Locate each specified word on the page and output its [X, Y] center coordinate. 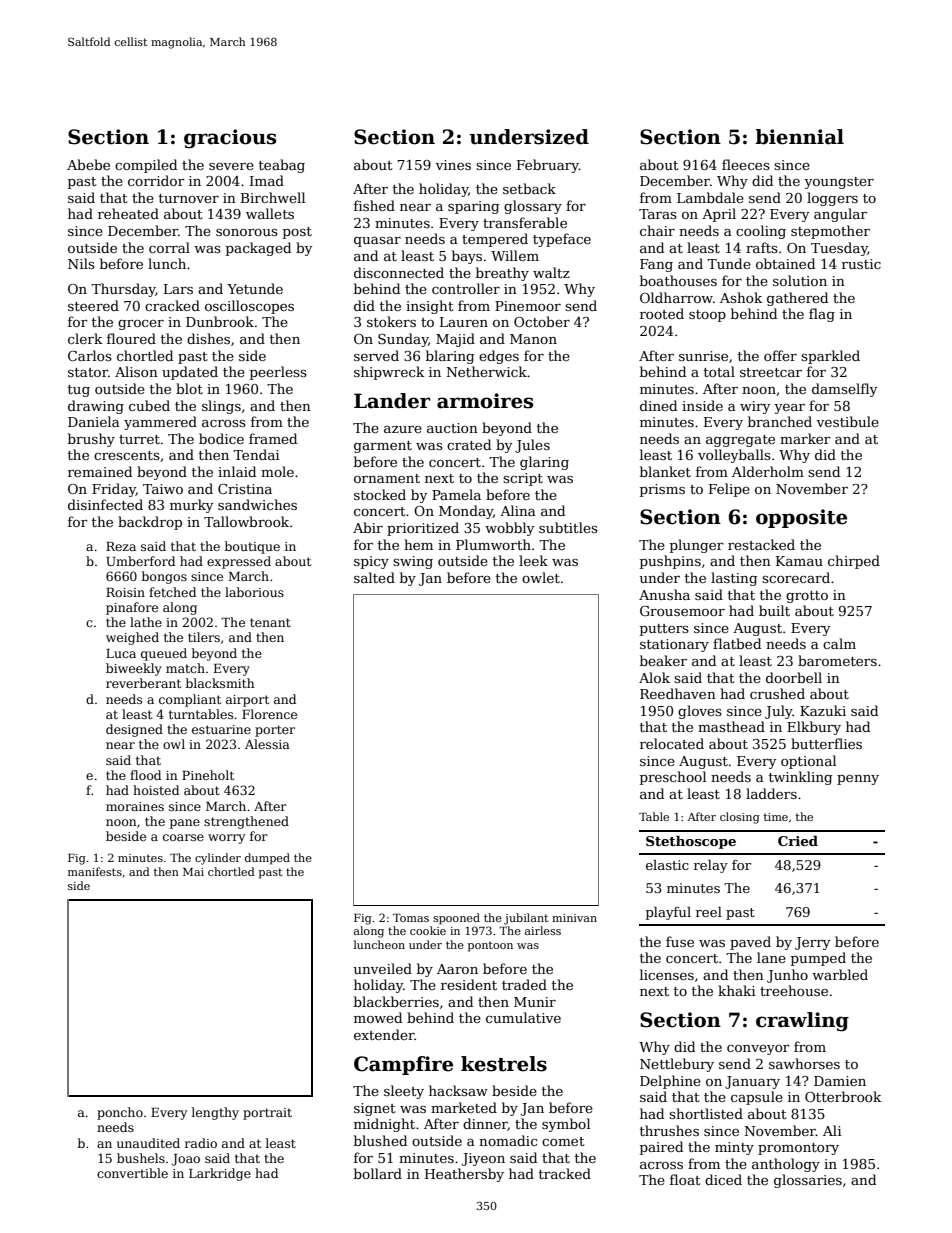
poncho [120, 1113]
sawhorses [804, 1063]
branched [780, 421]
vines [453, 165]
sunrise [703, 356]
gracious [230, 139]
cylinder [218, 859]
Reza [121, 546]
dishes [208, 338]
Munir [535, 1002]
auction [452, 428]
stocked [380, 494]
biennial [799, 137]
